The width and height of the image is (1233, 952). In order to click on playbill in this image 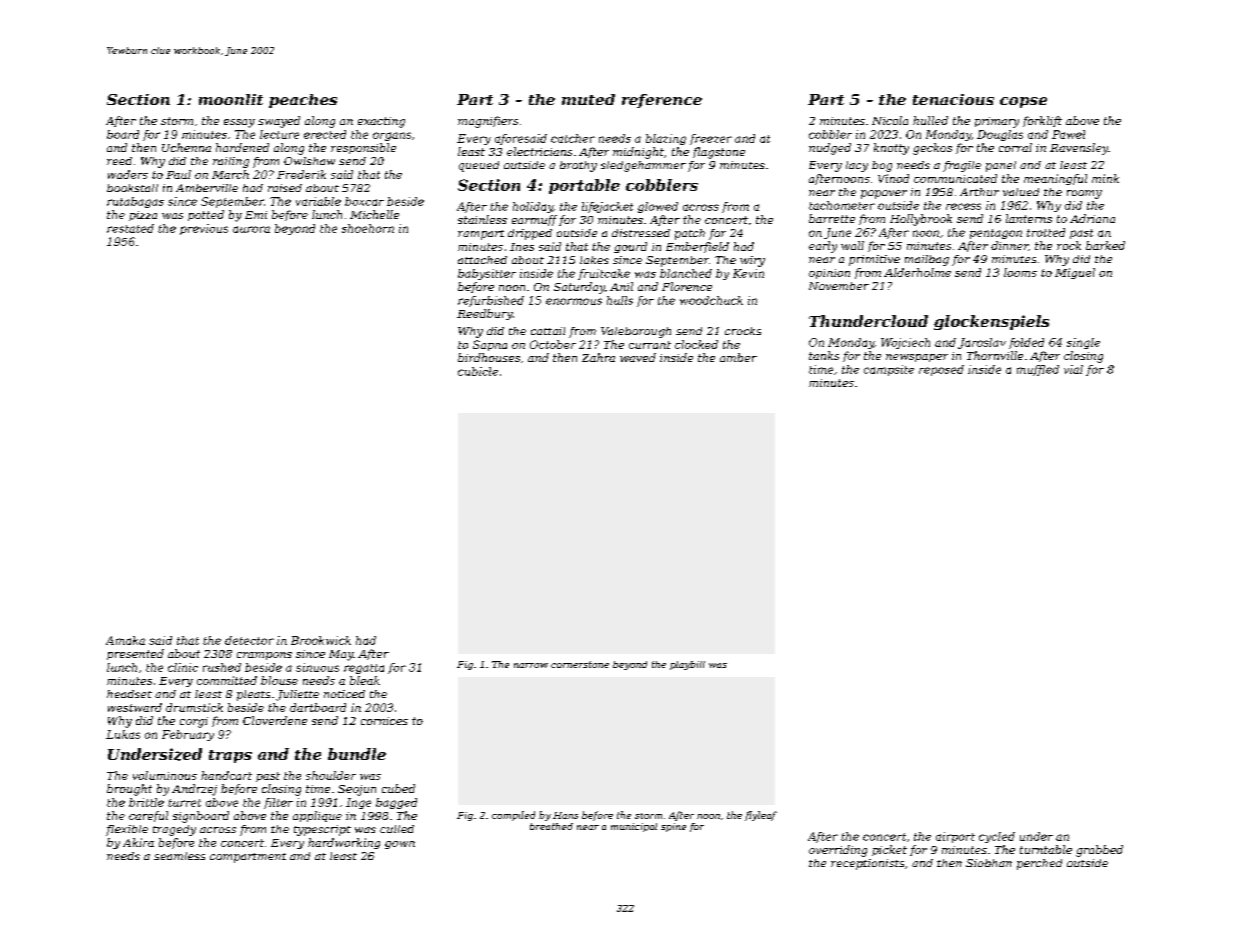, I will do `click(687, 665)`.
